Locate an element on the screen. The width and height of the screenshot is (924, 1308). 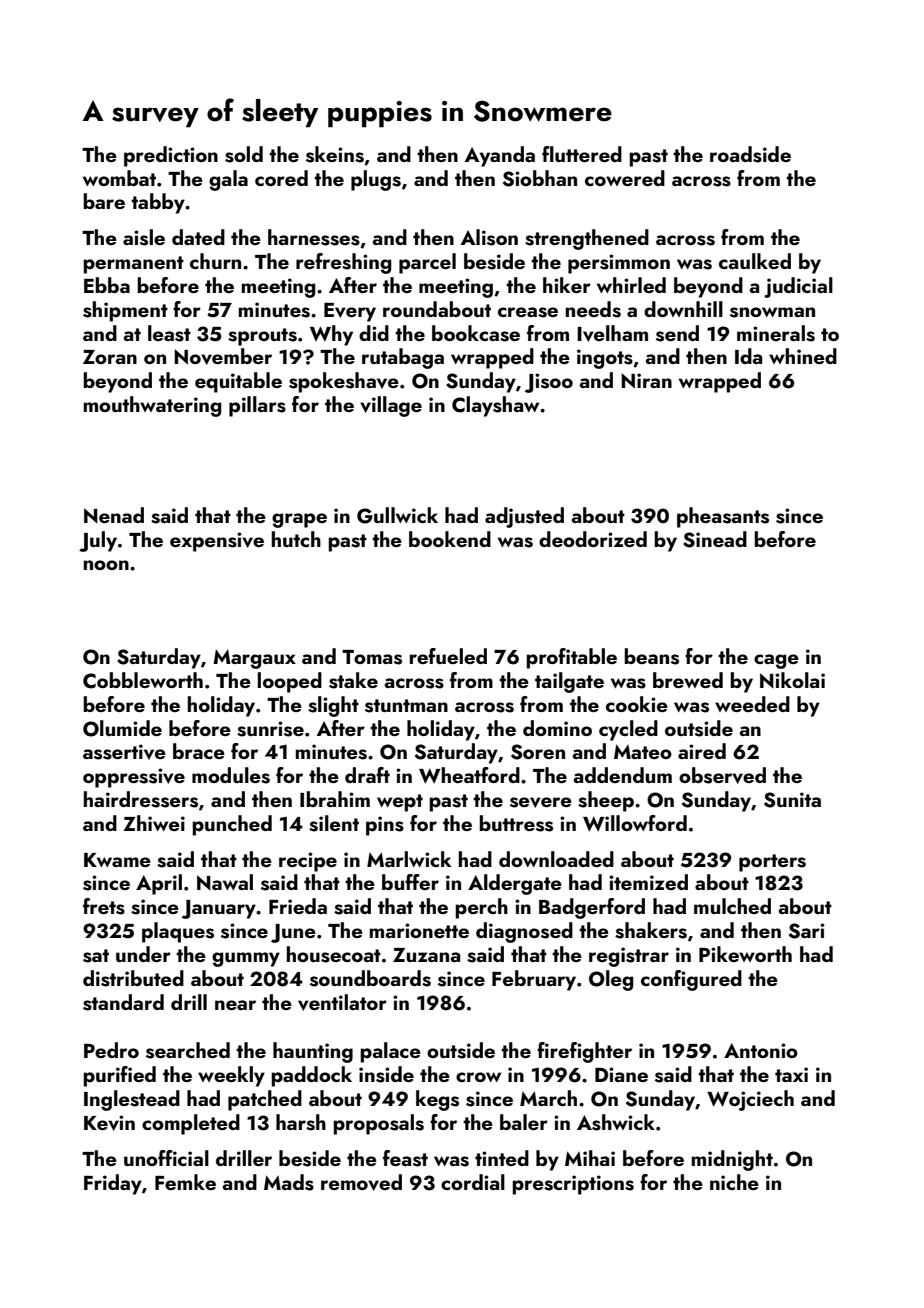
roadside is located at coordinates (750, 154).
